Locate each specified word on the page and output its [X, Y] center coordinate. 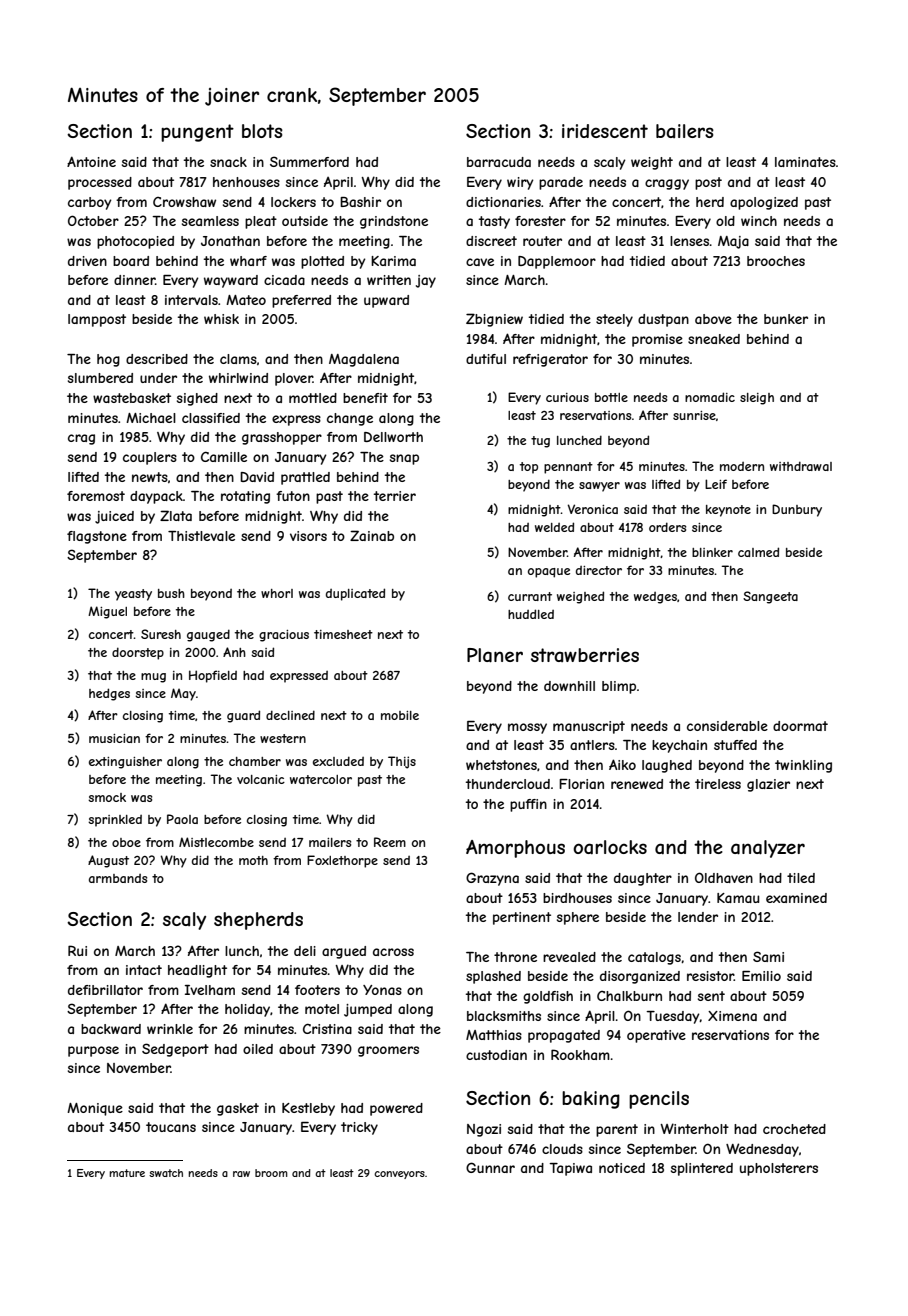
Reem [390, 842]
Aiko [622, 764]
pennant [568, 468]
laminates [805, 162]
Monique [95, 1109]
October [93, 220]
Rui [77, 950]
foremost [96, 496]
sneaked [714, 339]
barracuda [499, 162]
